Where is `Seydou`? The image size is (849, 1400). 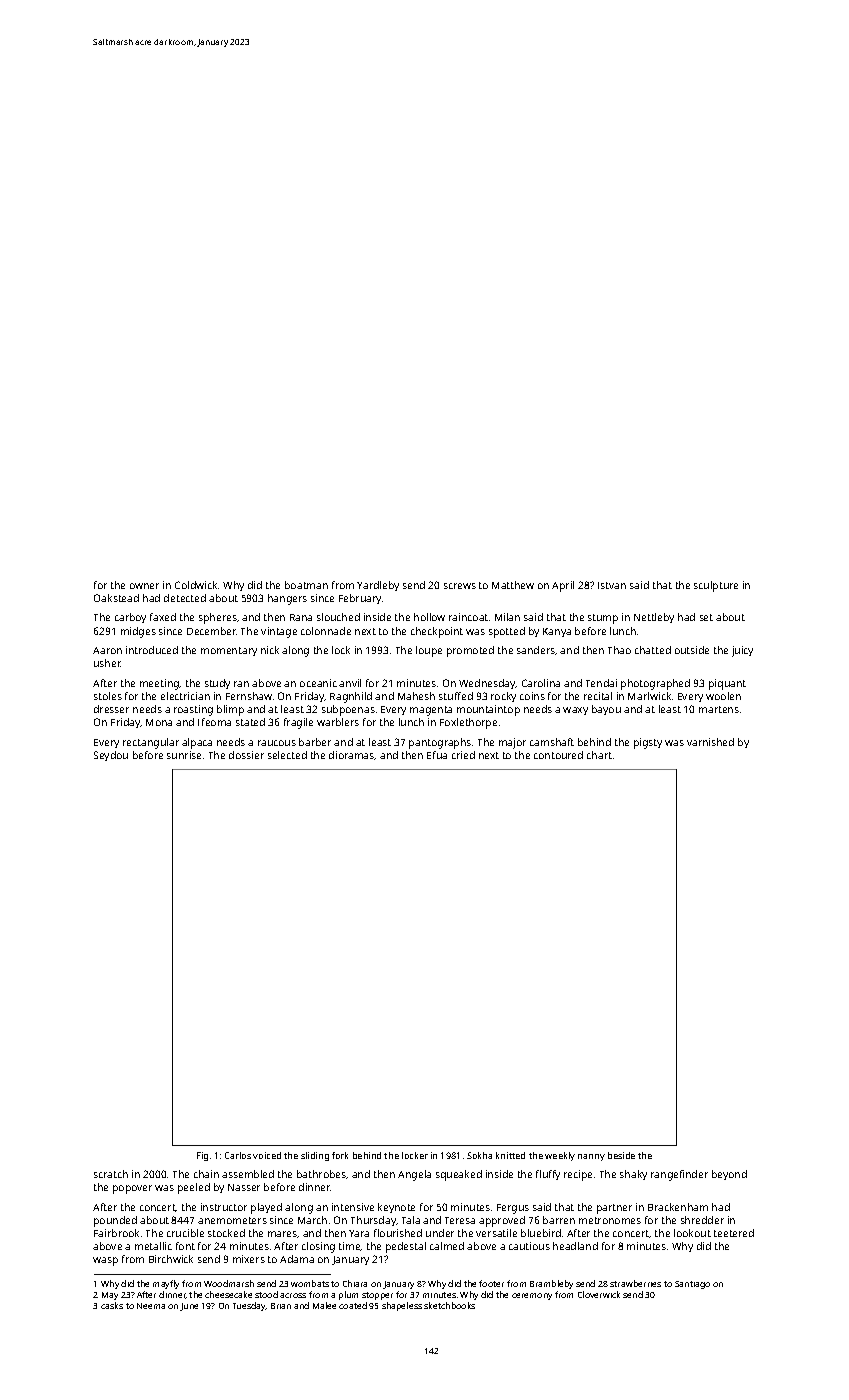 Seydou is located at coordinates (111, 756).
